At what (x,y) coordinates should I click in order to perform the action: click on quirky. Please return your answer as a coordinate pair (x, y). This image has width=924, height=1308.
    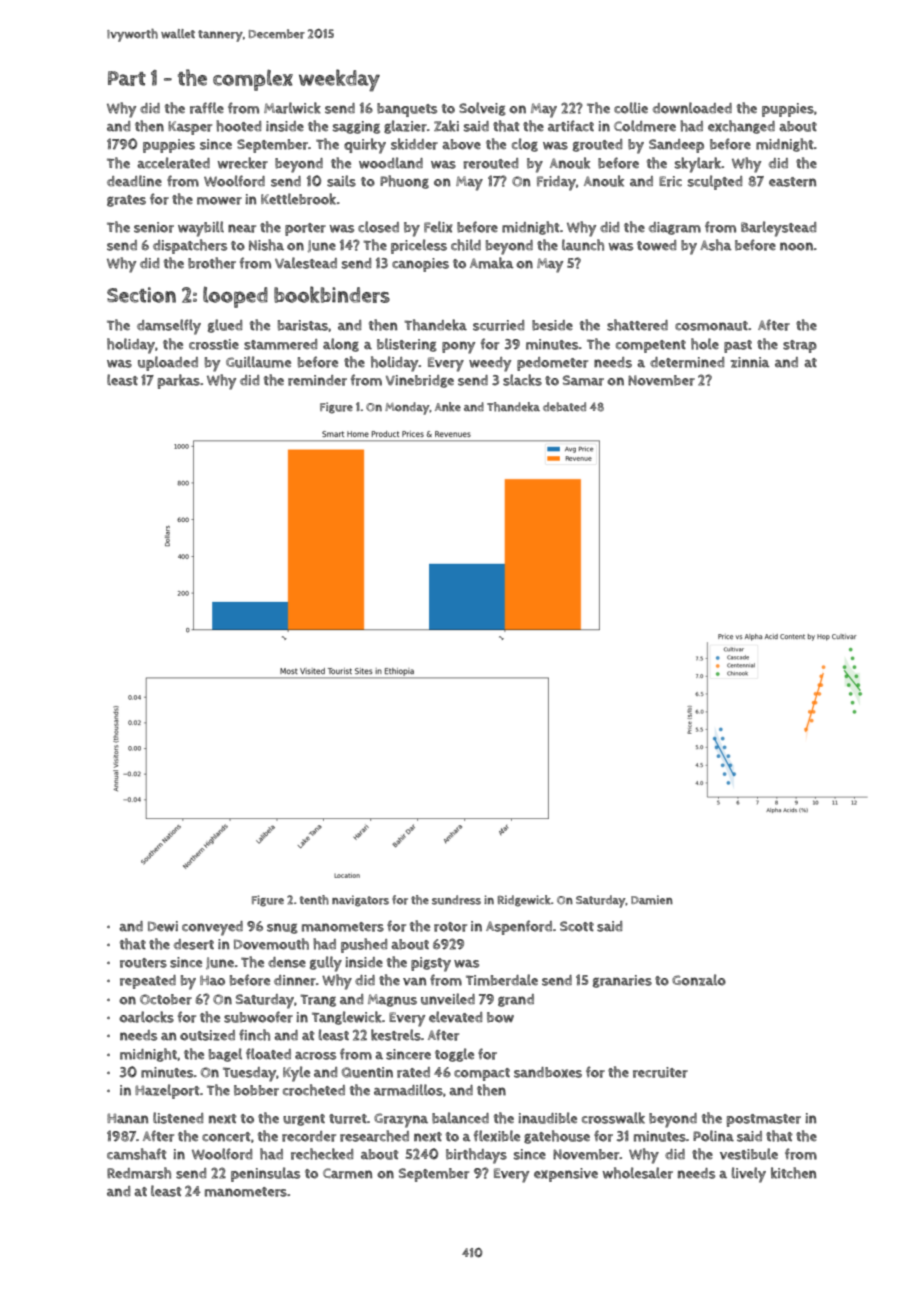
    Looking at the image, I should click on (365, 146).
